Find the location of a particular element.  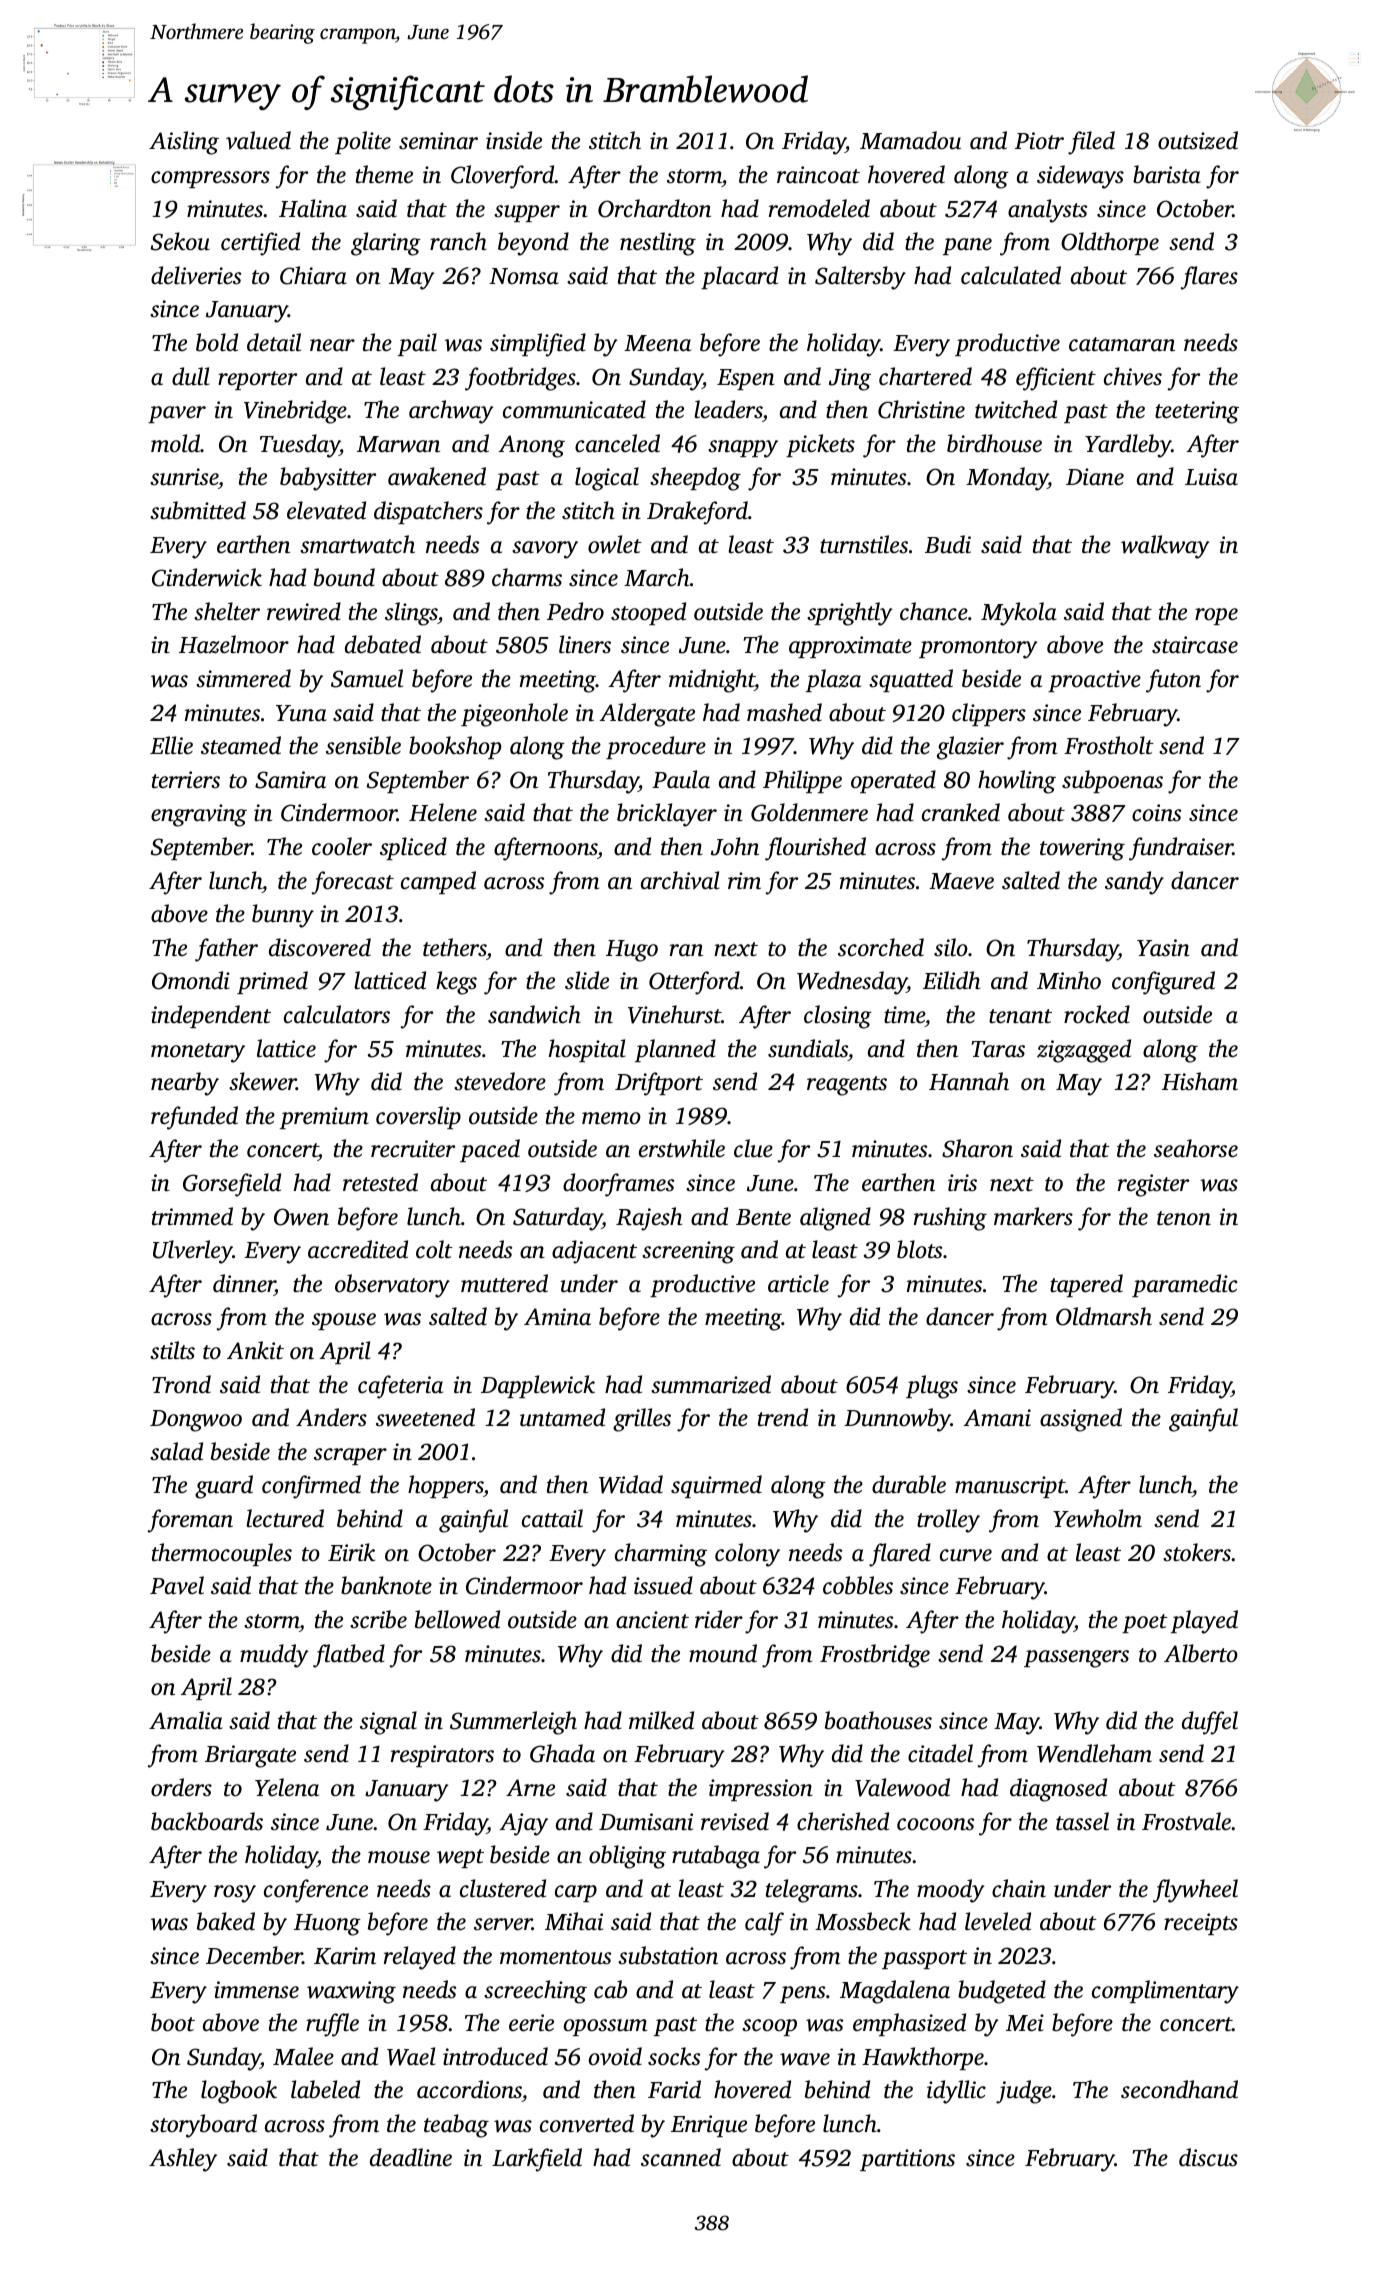

Mamadou is located at coordinates (910, 140).
